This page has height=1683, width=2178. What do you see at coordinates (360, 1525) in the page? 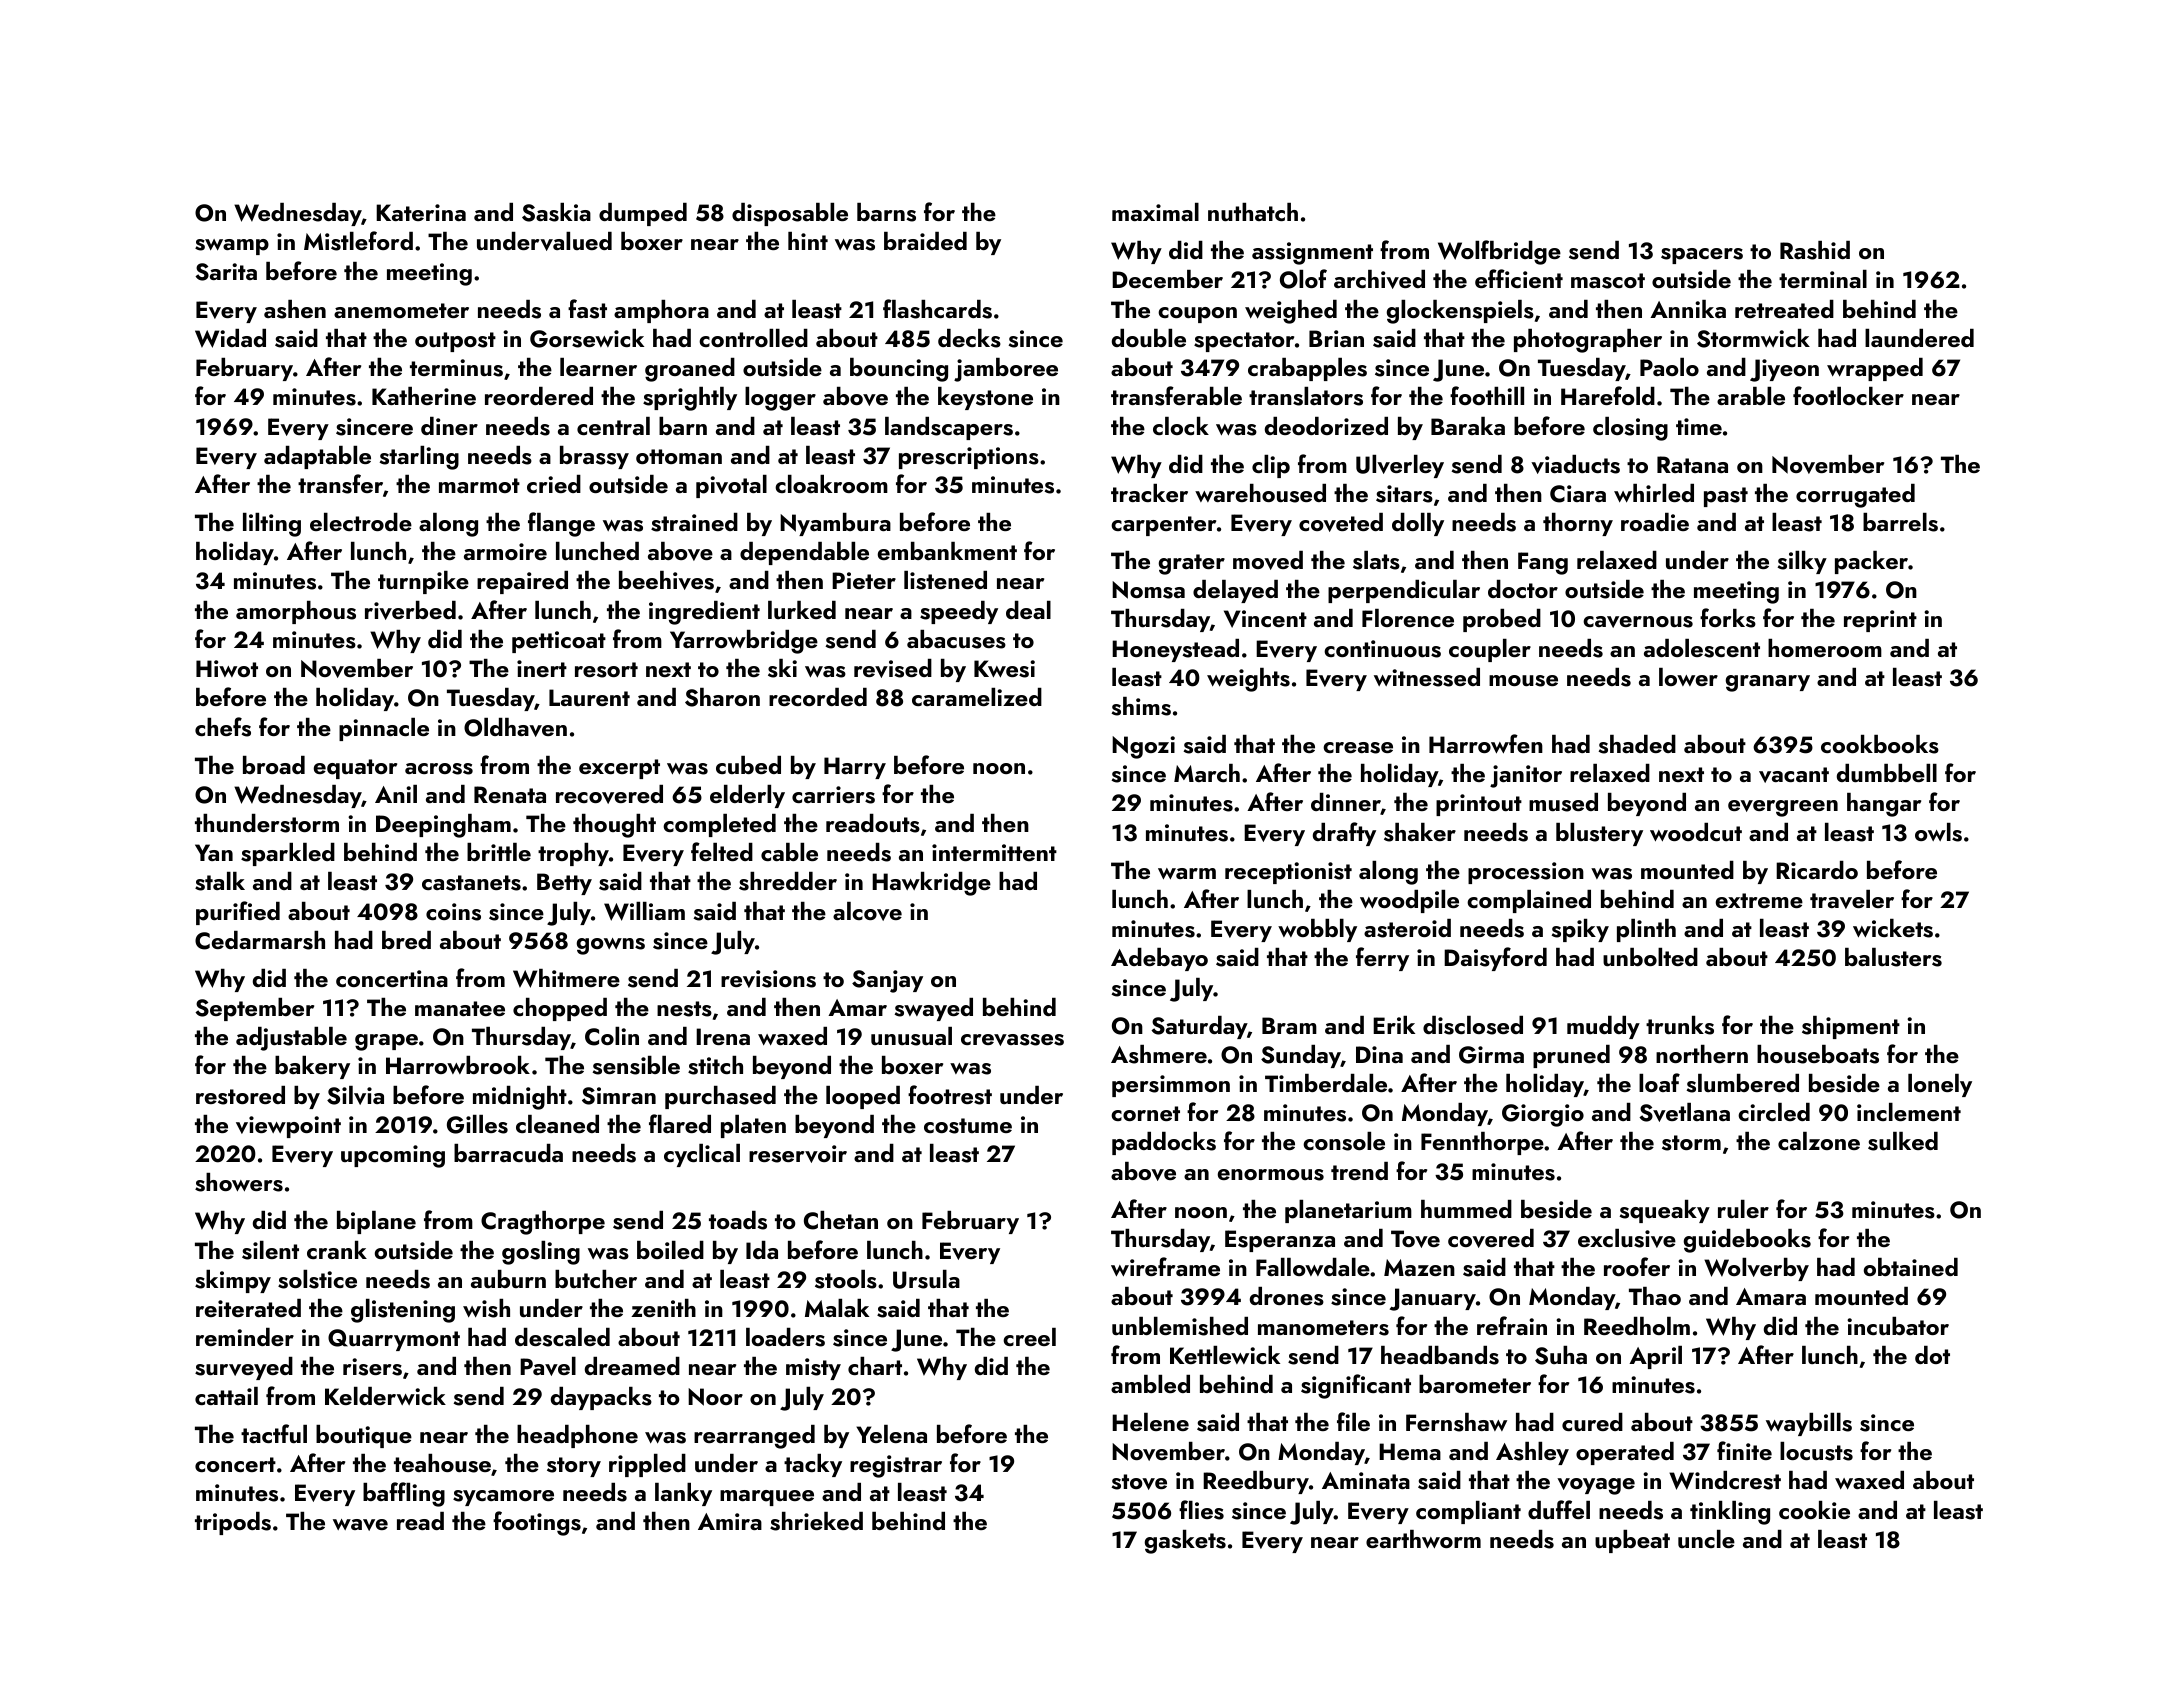
I see `wave` at bounding box center [360, 1525].
